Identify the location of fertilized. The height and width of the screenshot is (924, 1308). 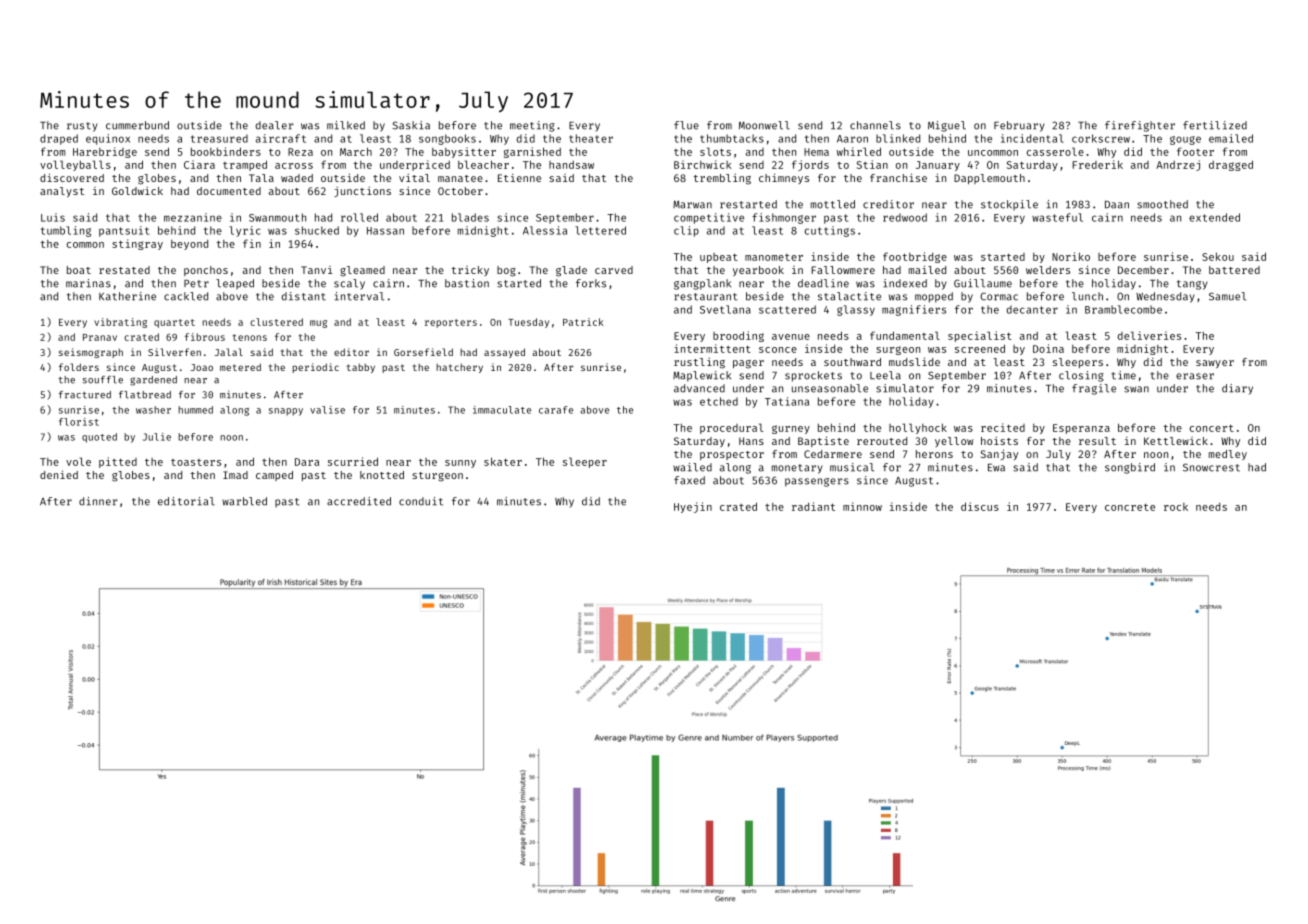
(1215, 125).
